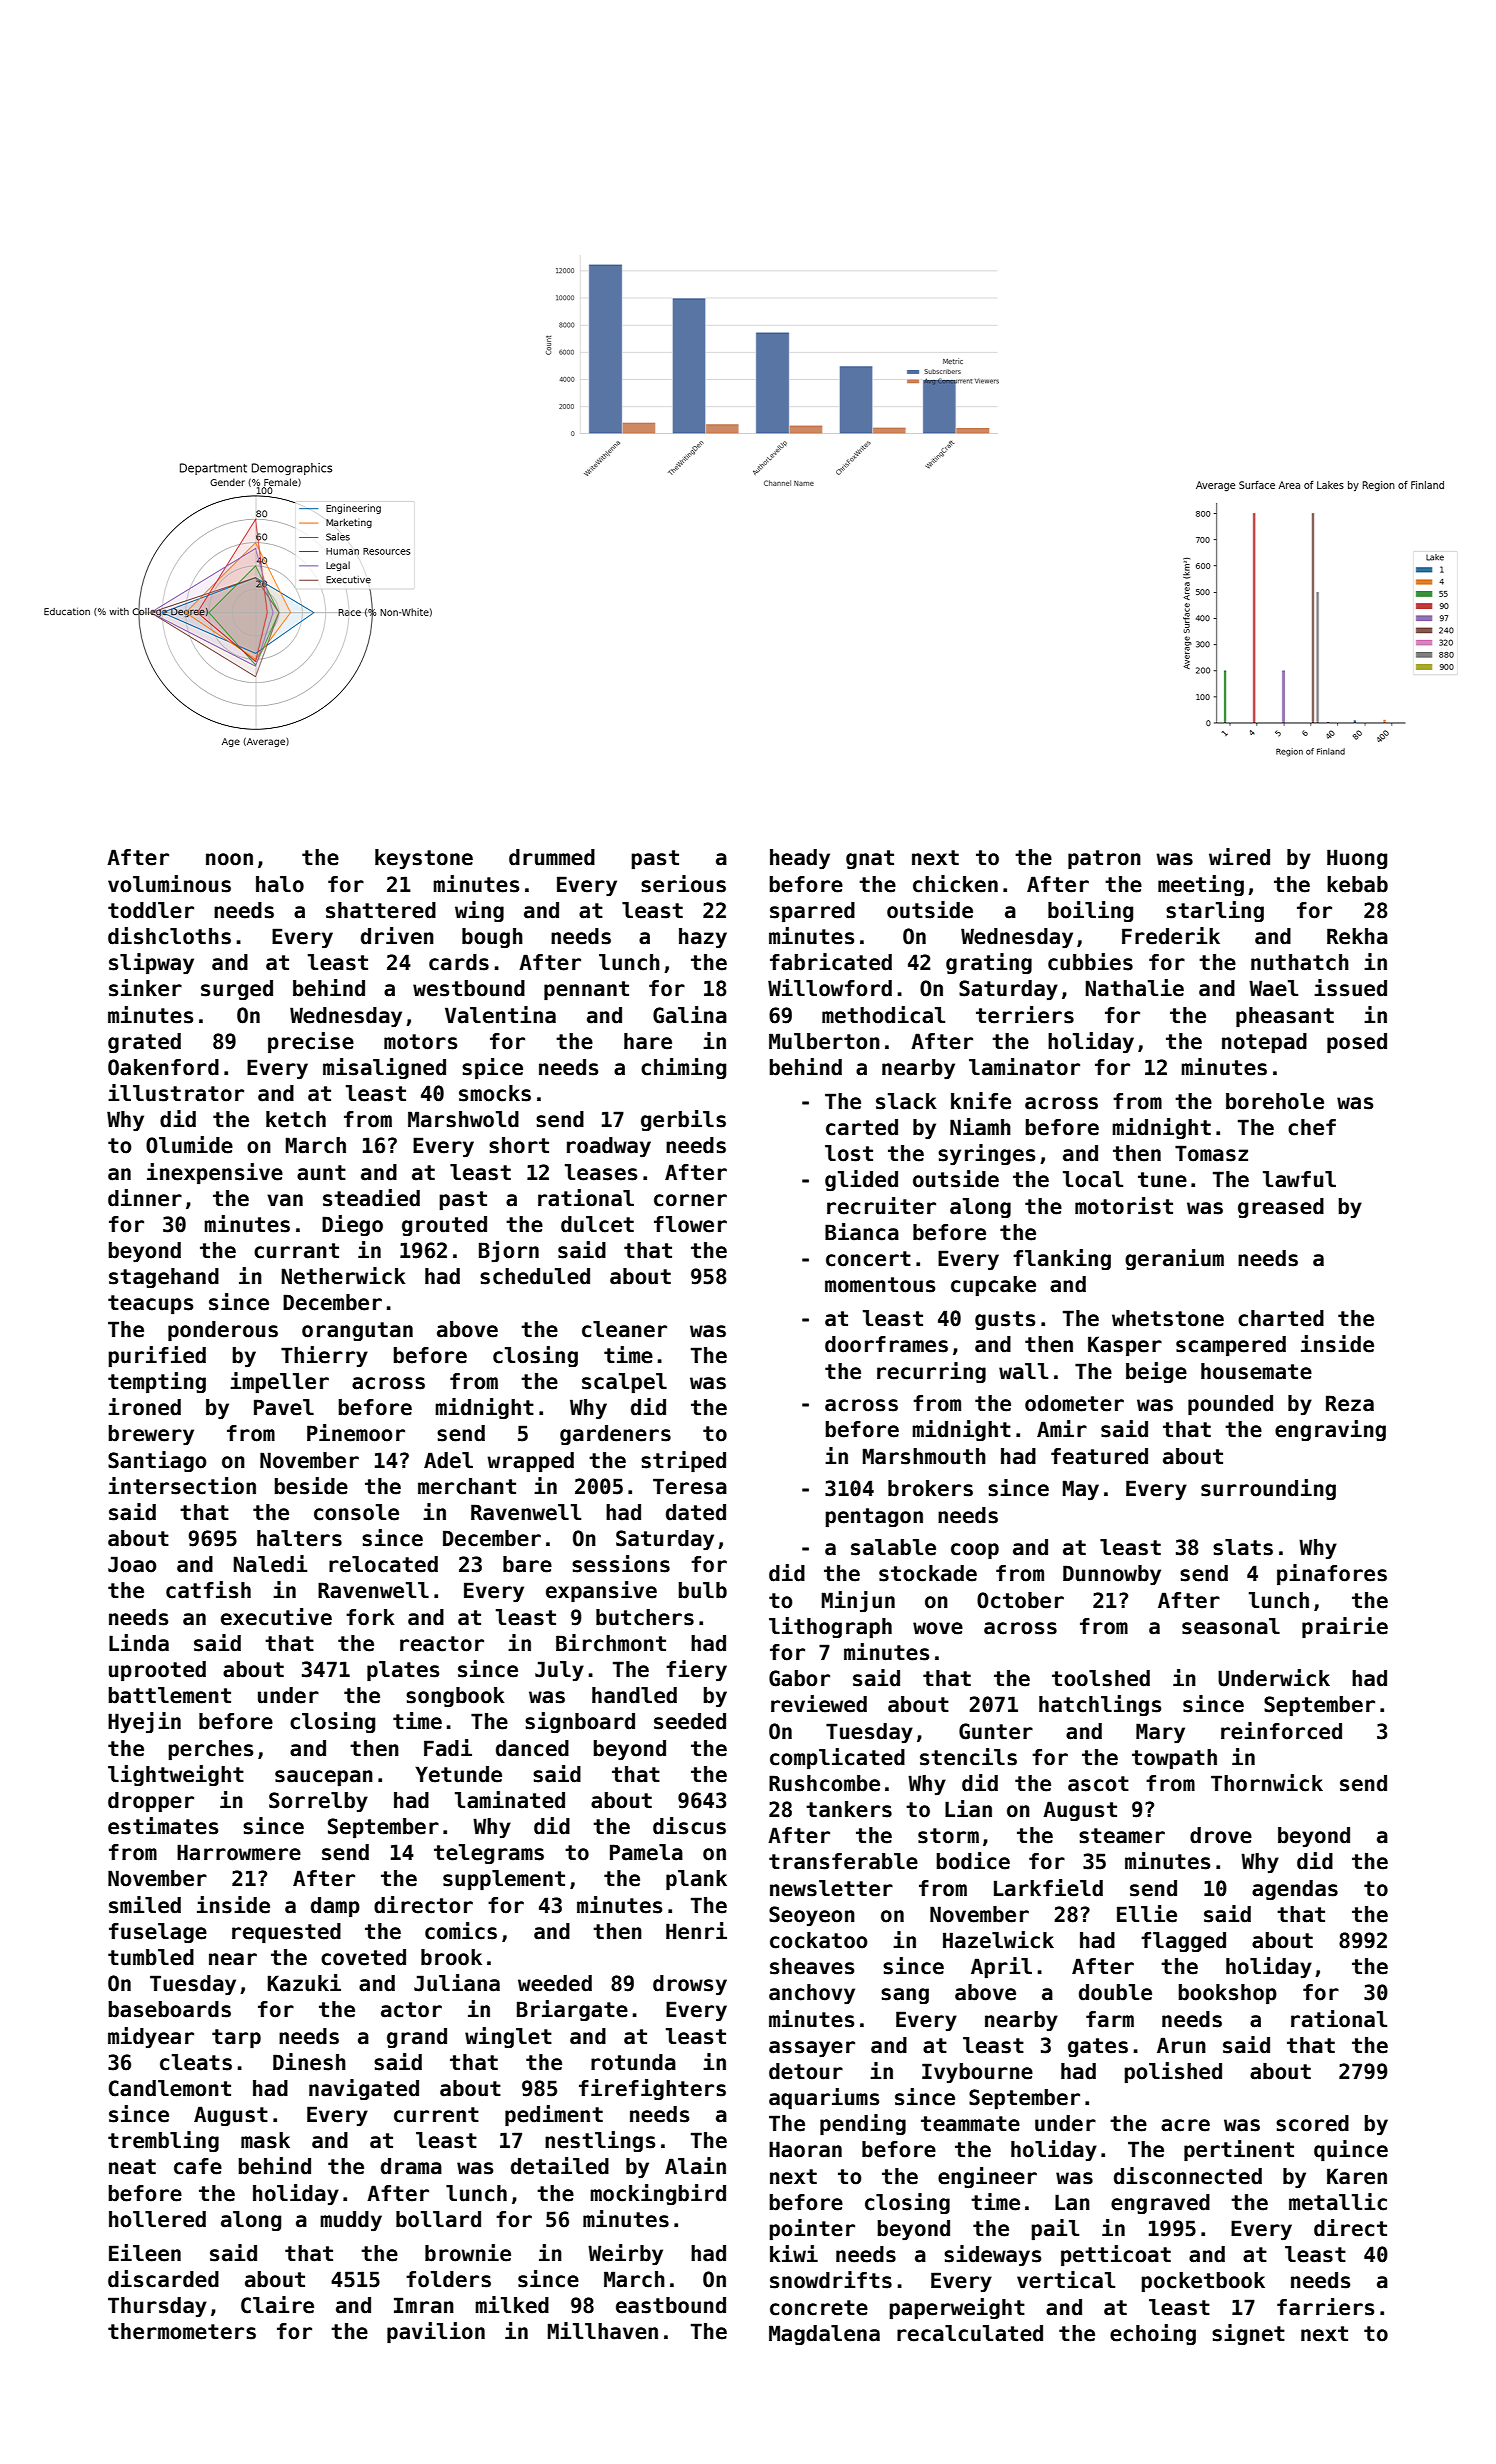 The height and width of the screenshot is (2464, 1496). Describe the element at coordinates (145, 1198) in the screenshot. I see `dinner` at that location.
